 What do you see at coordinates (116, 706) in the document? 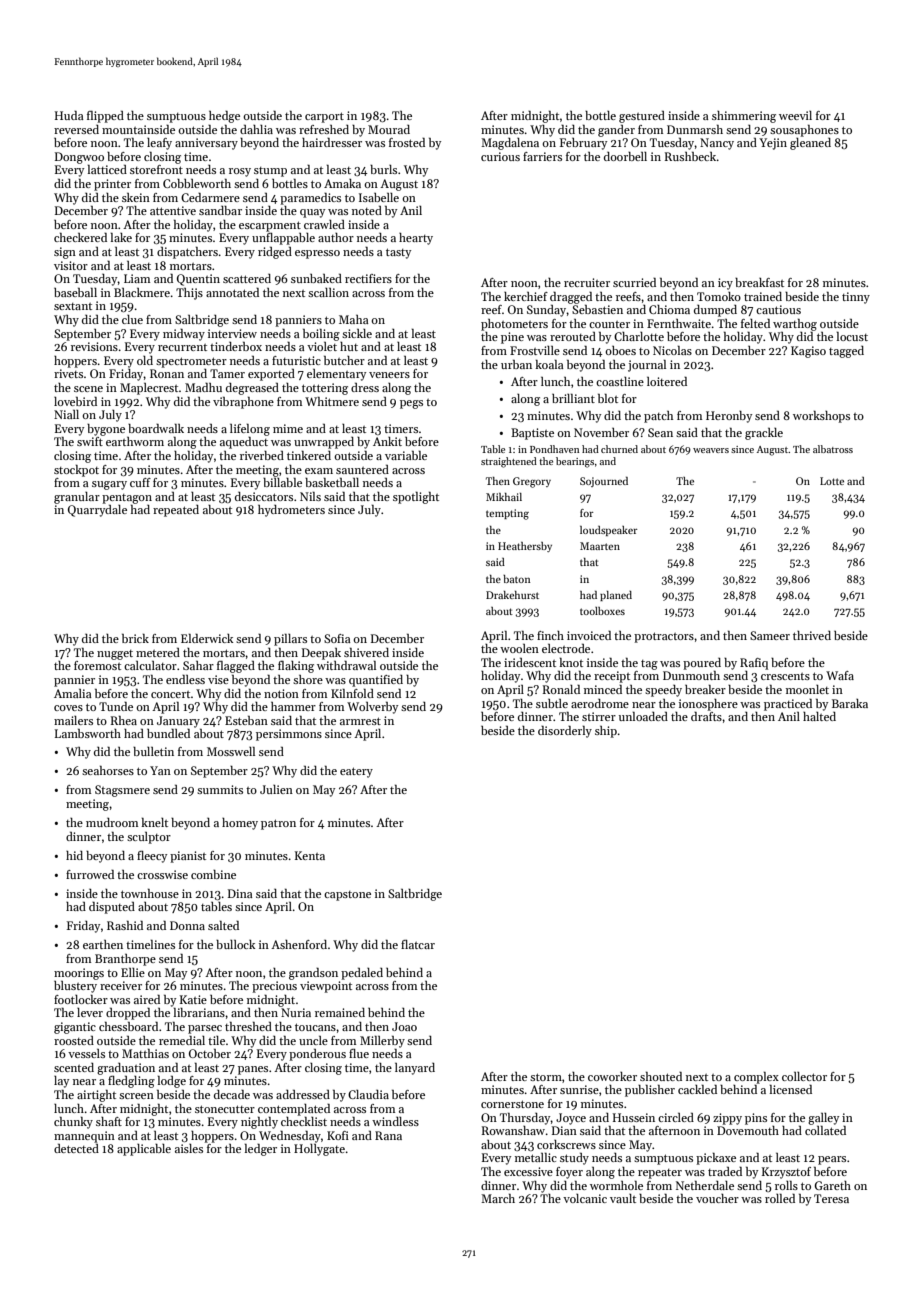
I see `Tunde` at bounding box center [116, 706].
